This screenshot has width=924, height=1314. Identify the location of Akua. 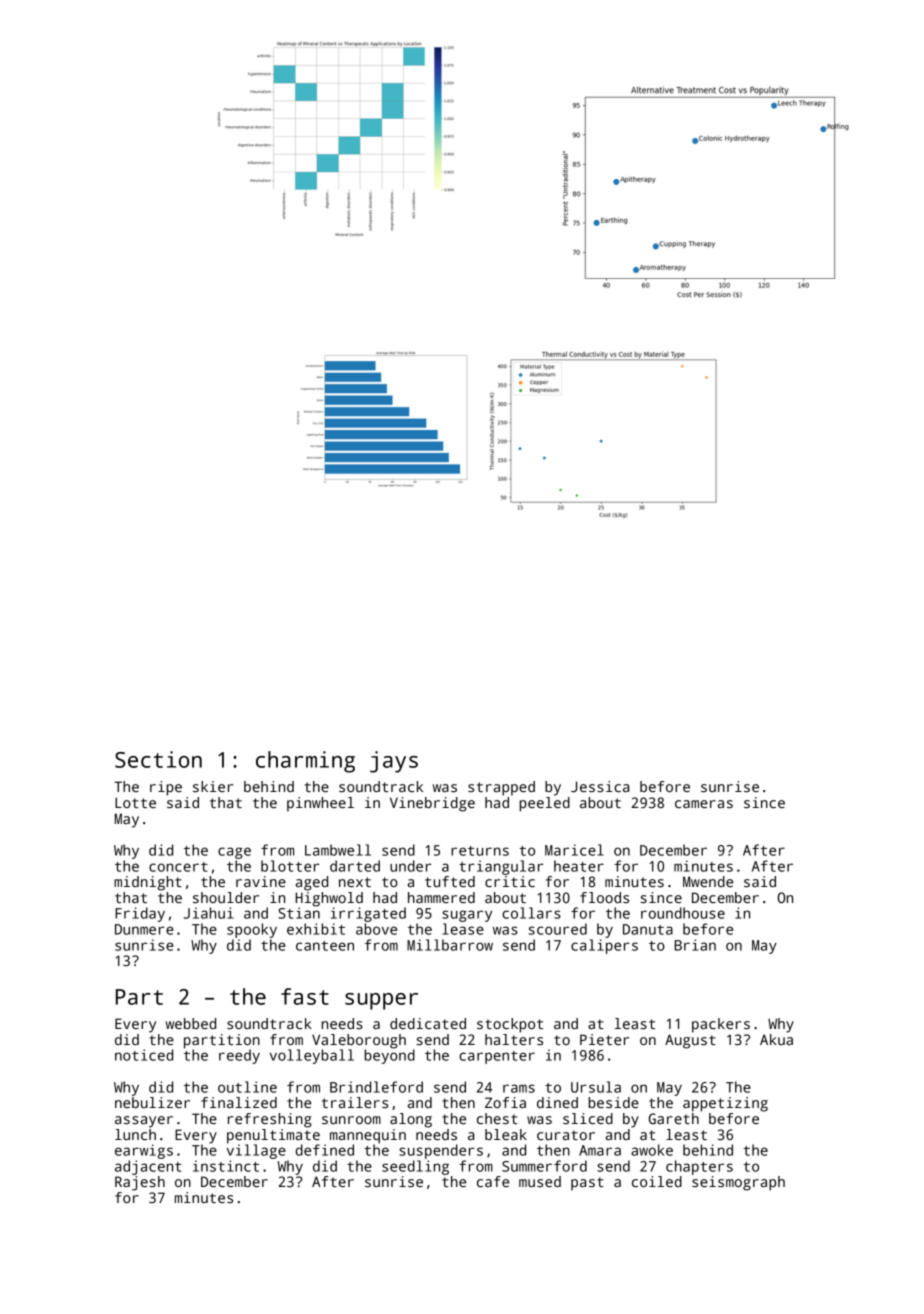
(776, 1039).
